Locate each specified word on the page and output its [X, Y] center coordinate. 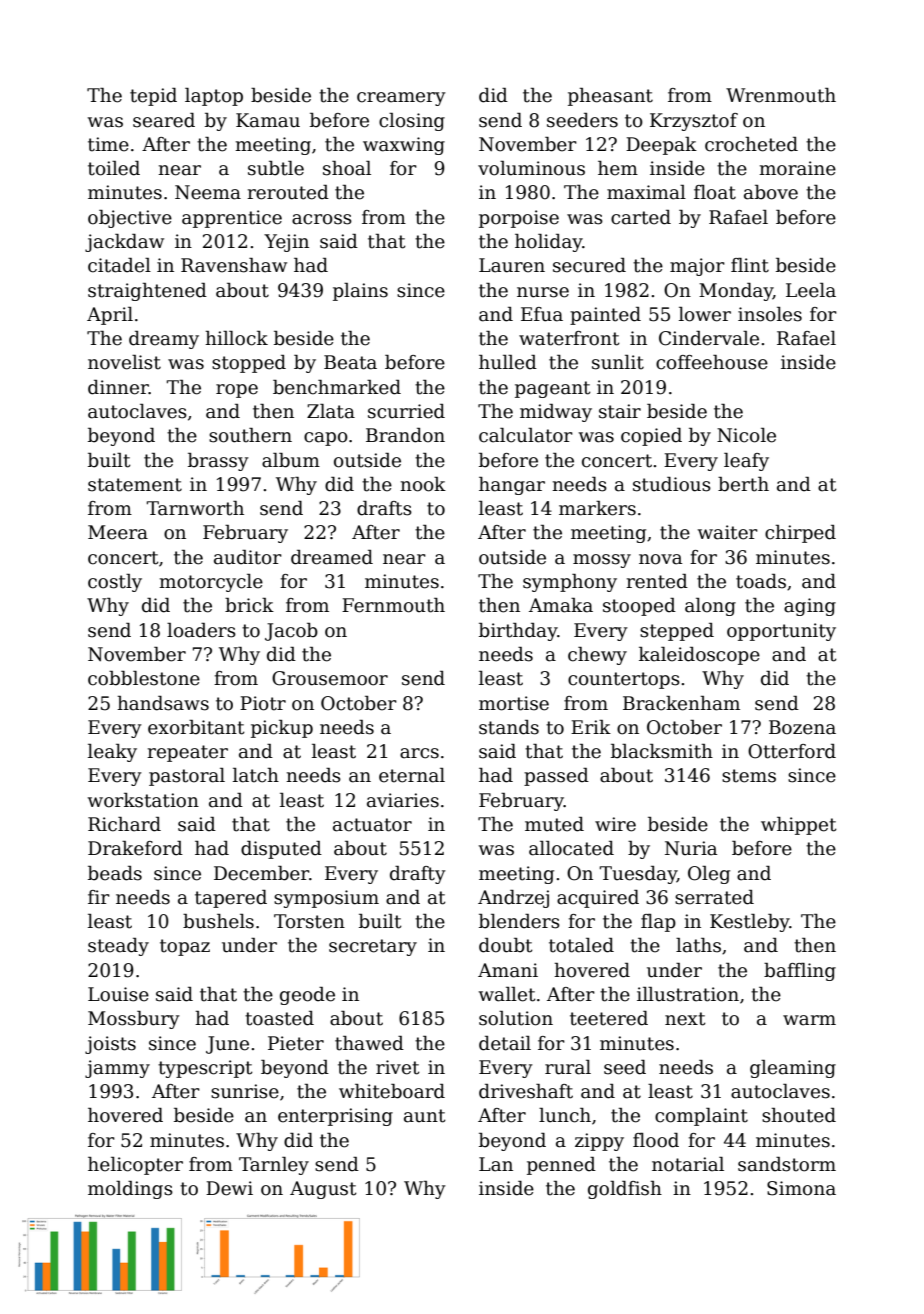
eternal [412, 775]
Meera [118, 532]
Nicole [746, 435]
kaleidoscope [699, 656]
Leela [811, 290]
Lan [496, 1164]
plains [360, 292]
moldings [130, 1190]
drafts [384, 508]
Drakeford [135, 848]
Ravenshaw [234, 265]
